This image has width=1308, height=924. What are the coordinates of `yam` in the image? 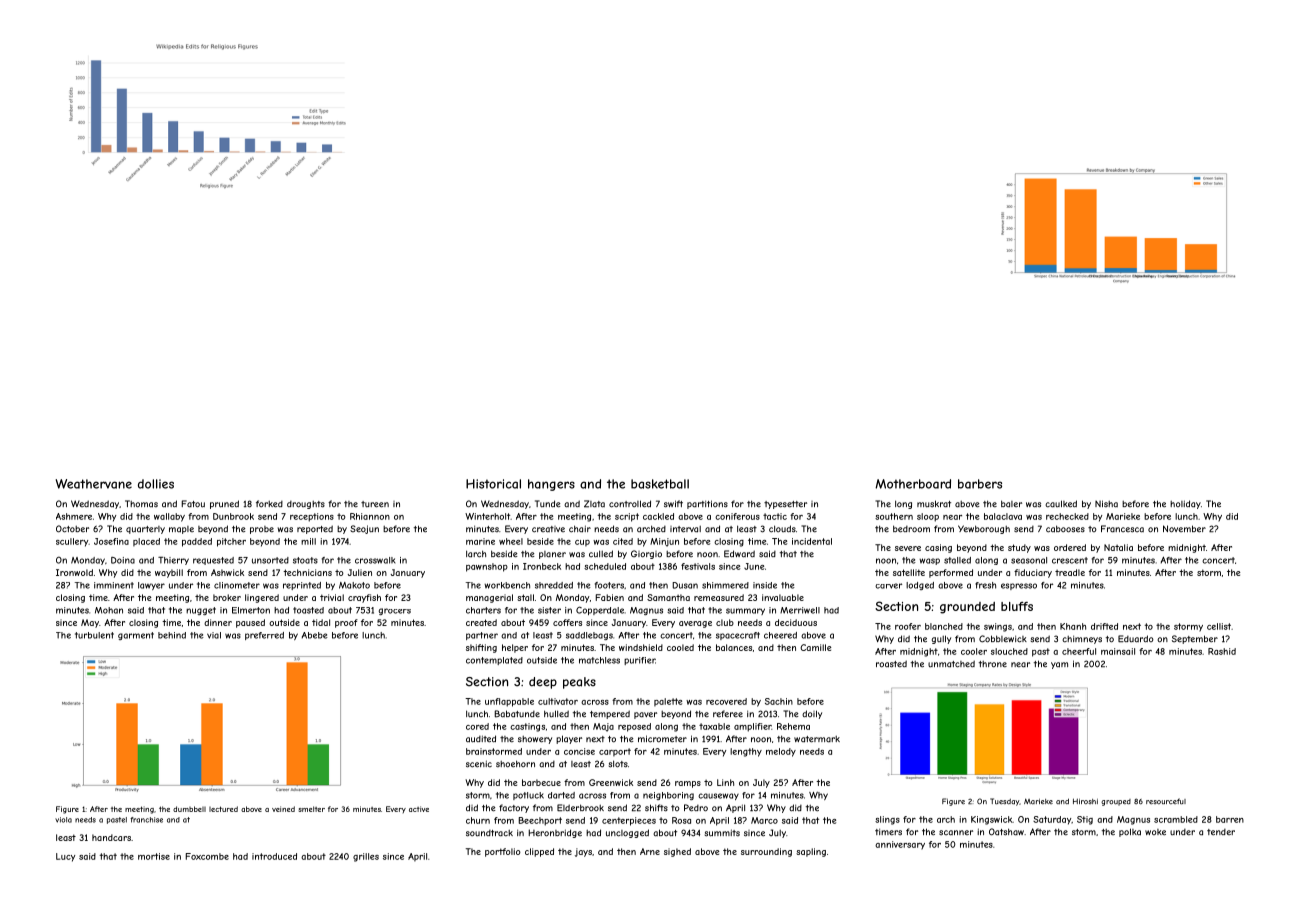 It's located at (1059, 665).
